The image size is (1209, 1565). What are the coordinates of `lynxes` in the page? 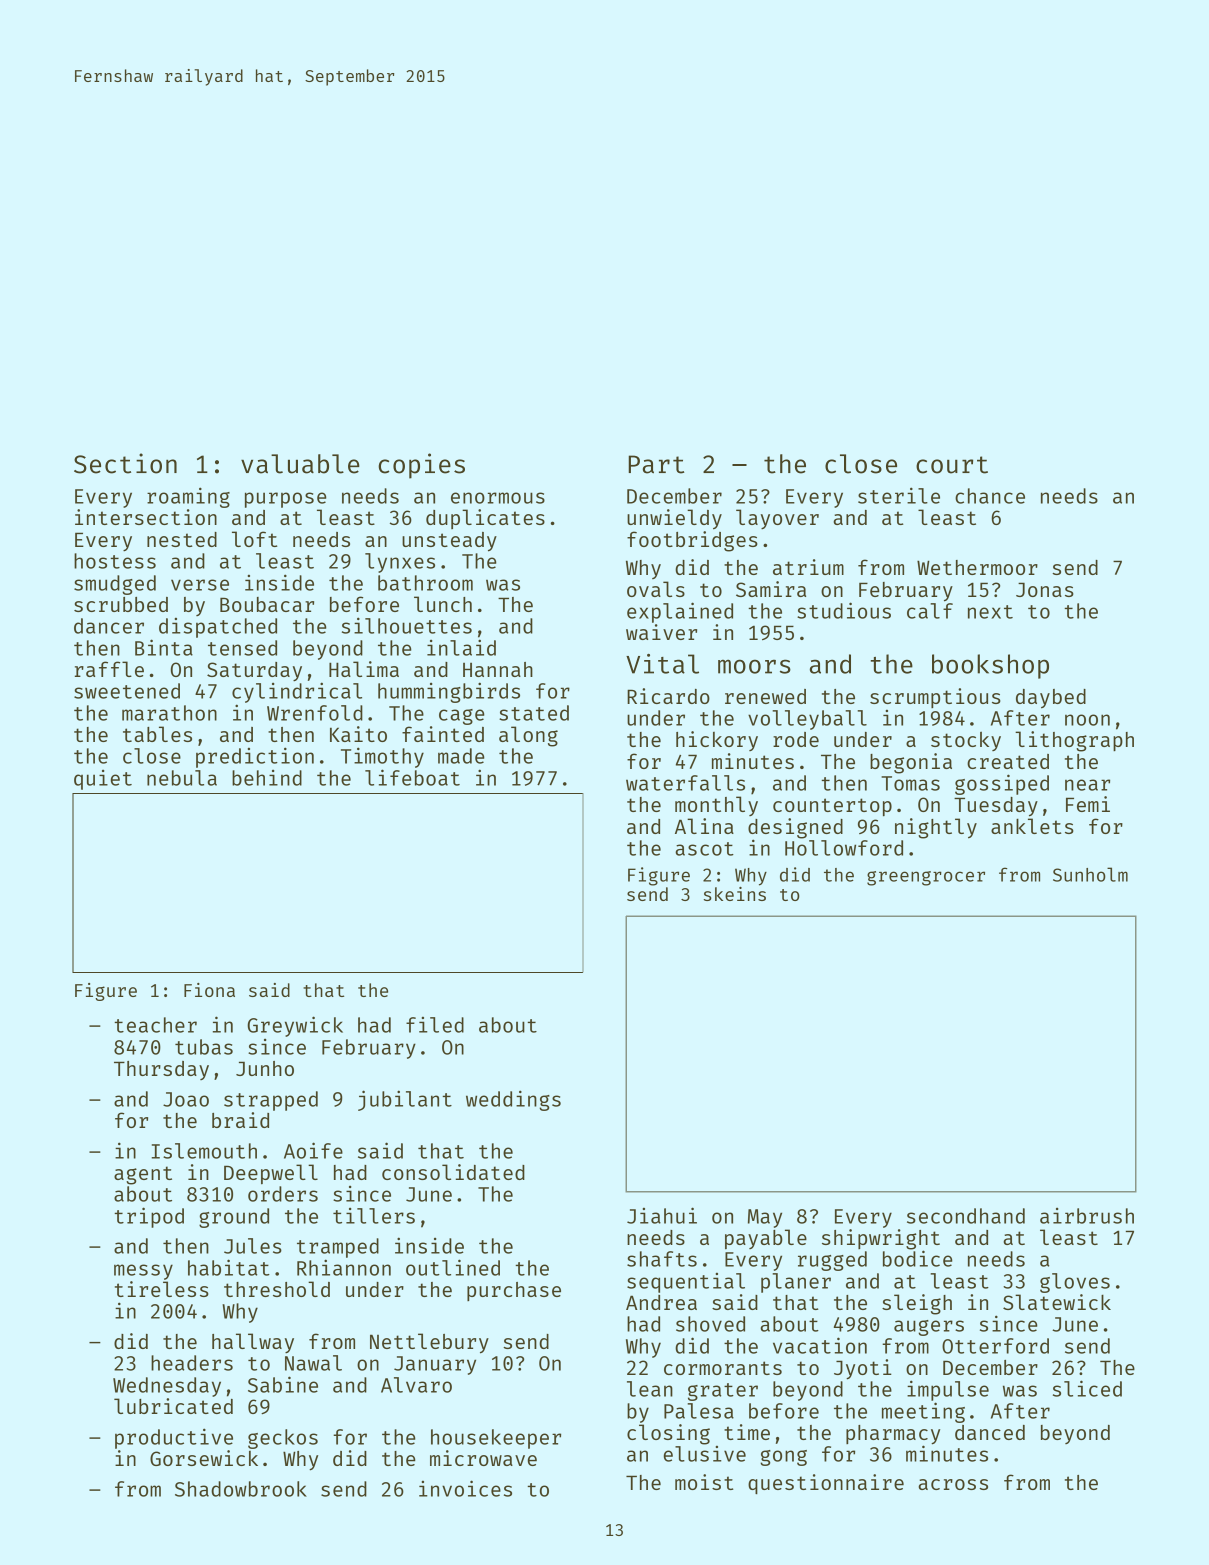 It's located at (400, 563).
